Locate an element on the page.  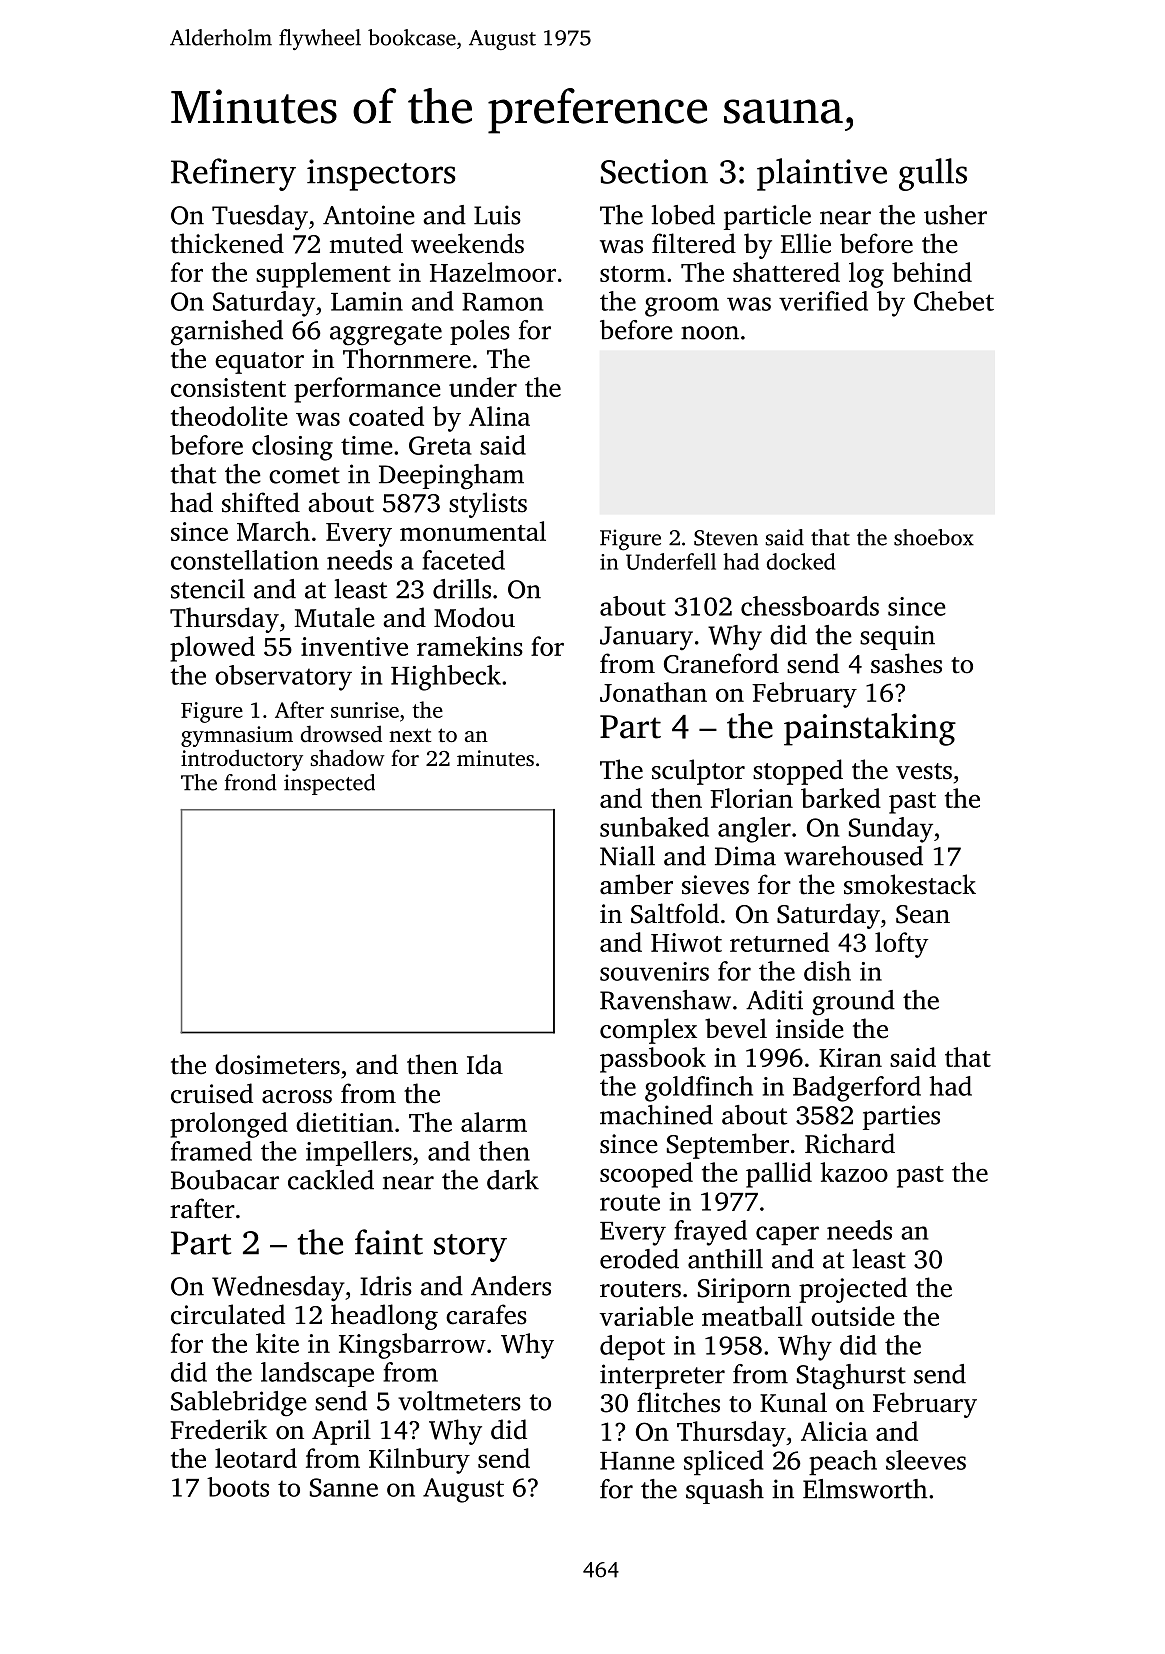
comet is located at coordinates (304, 475).
